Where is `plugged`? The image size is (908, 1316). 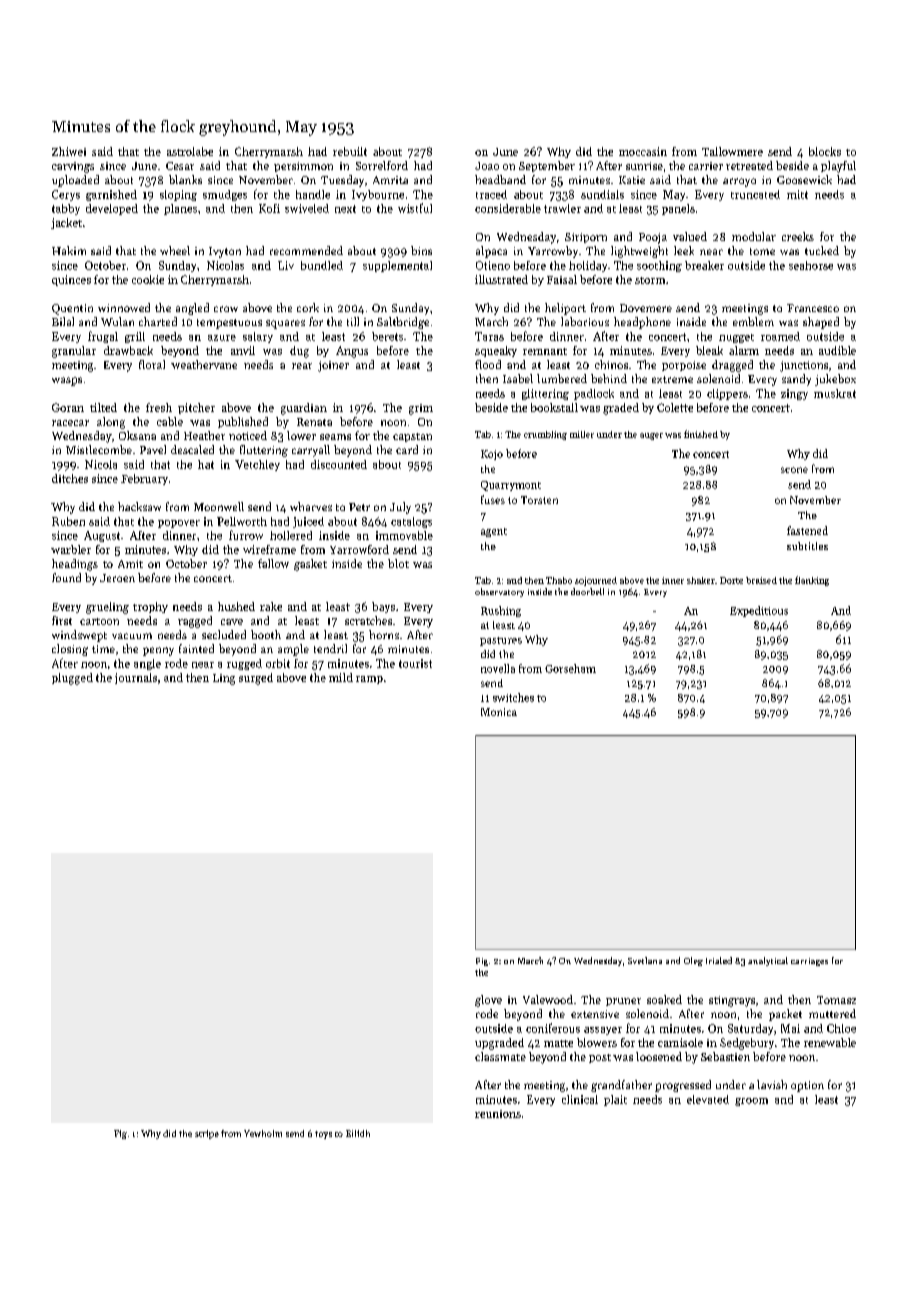 plugged is located at coordinates (72, 679).
